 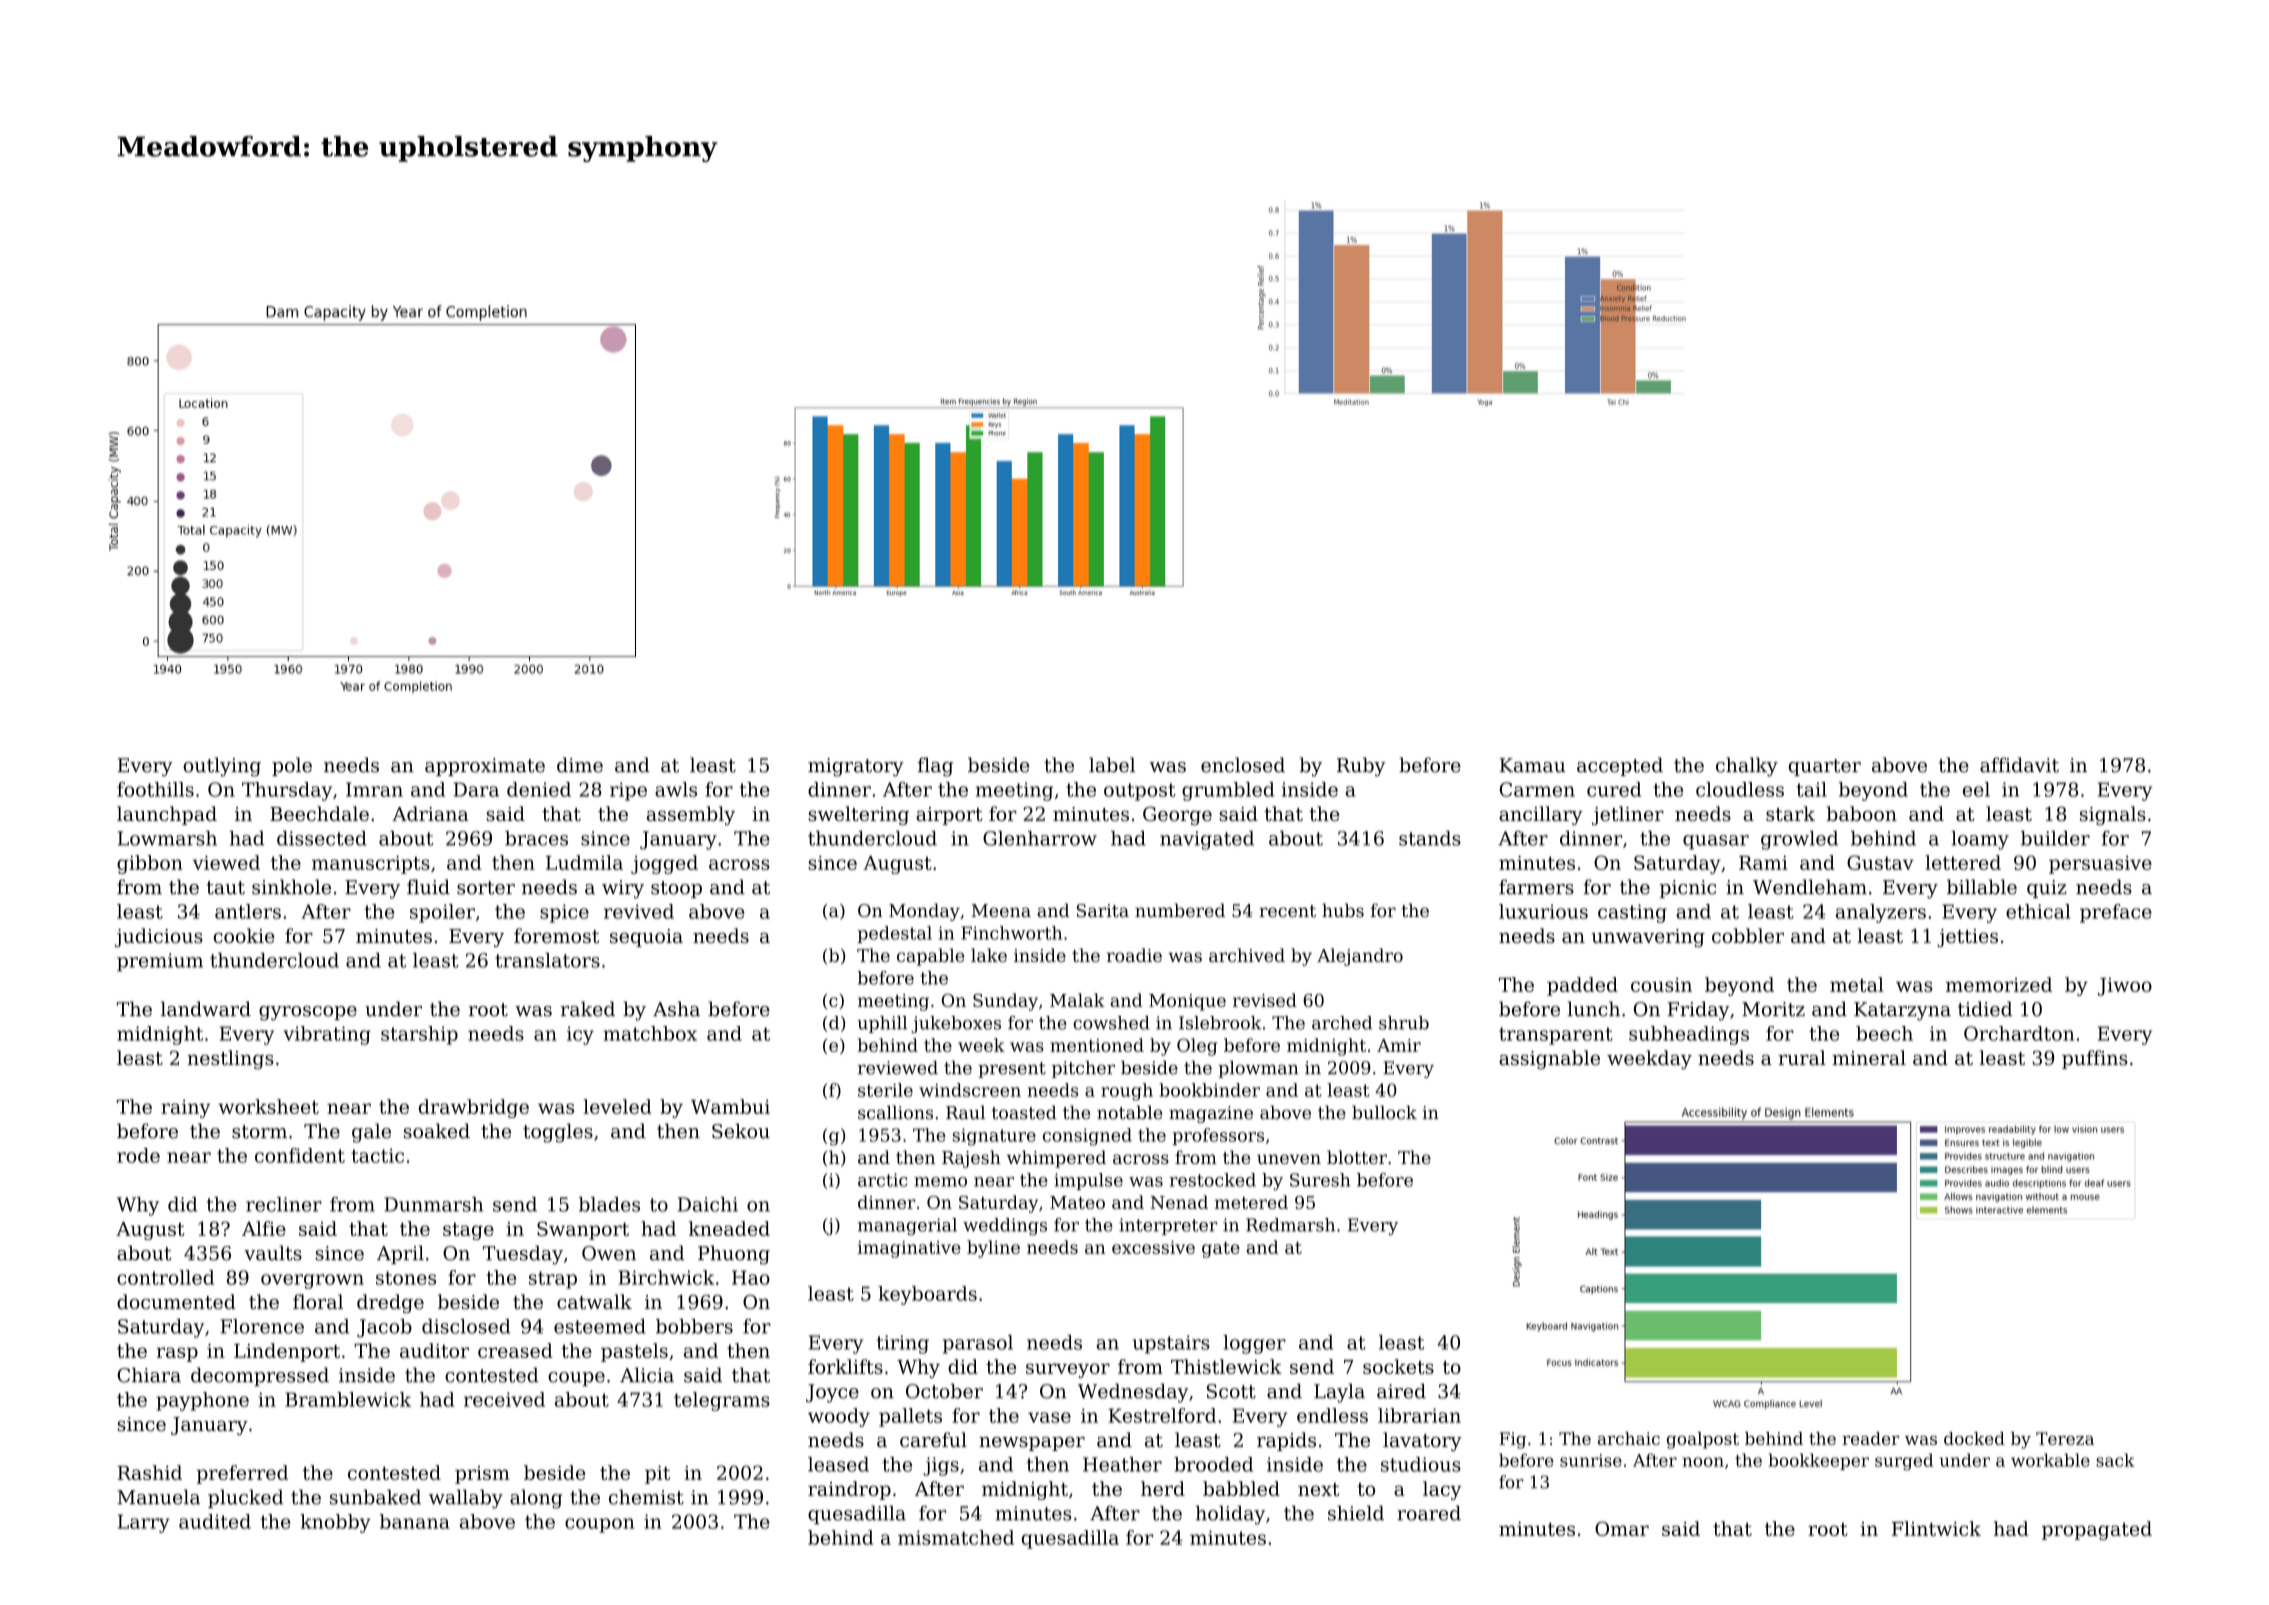 What do you see at coordinates (599, 1525) in the page?
I see `coupon` at bounding box center [599, 1525].
